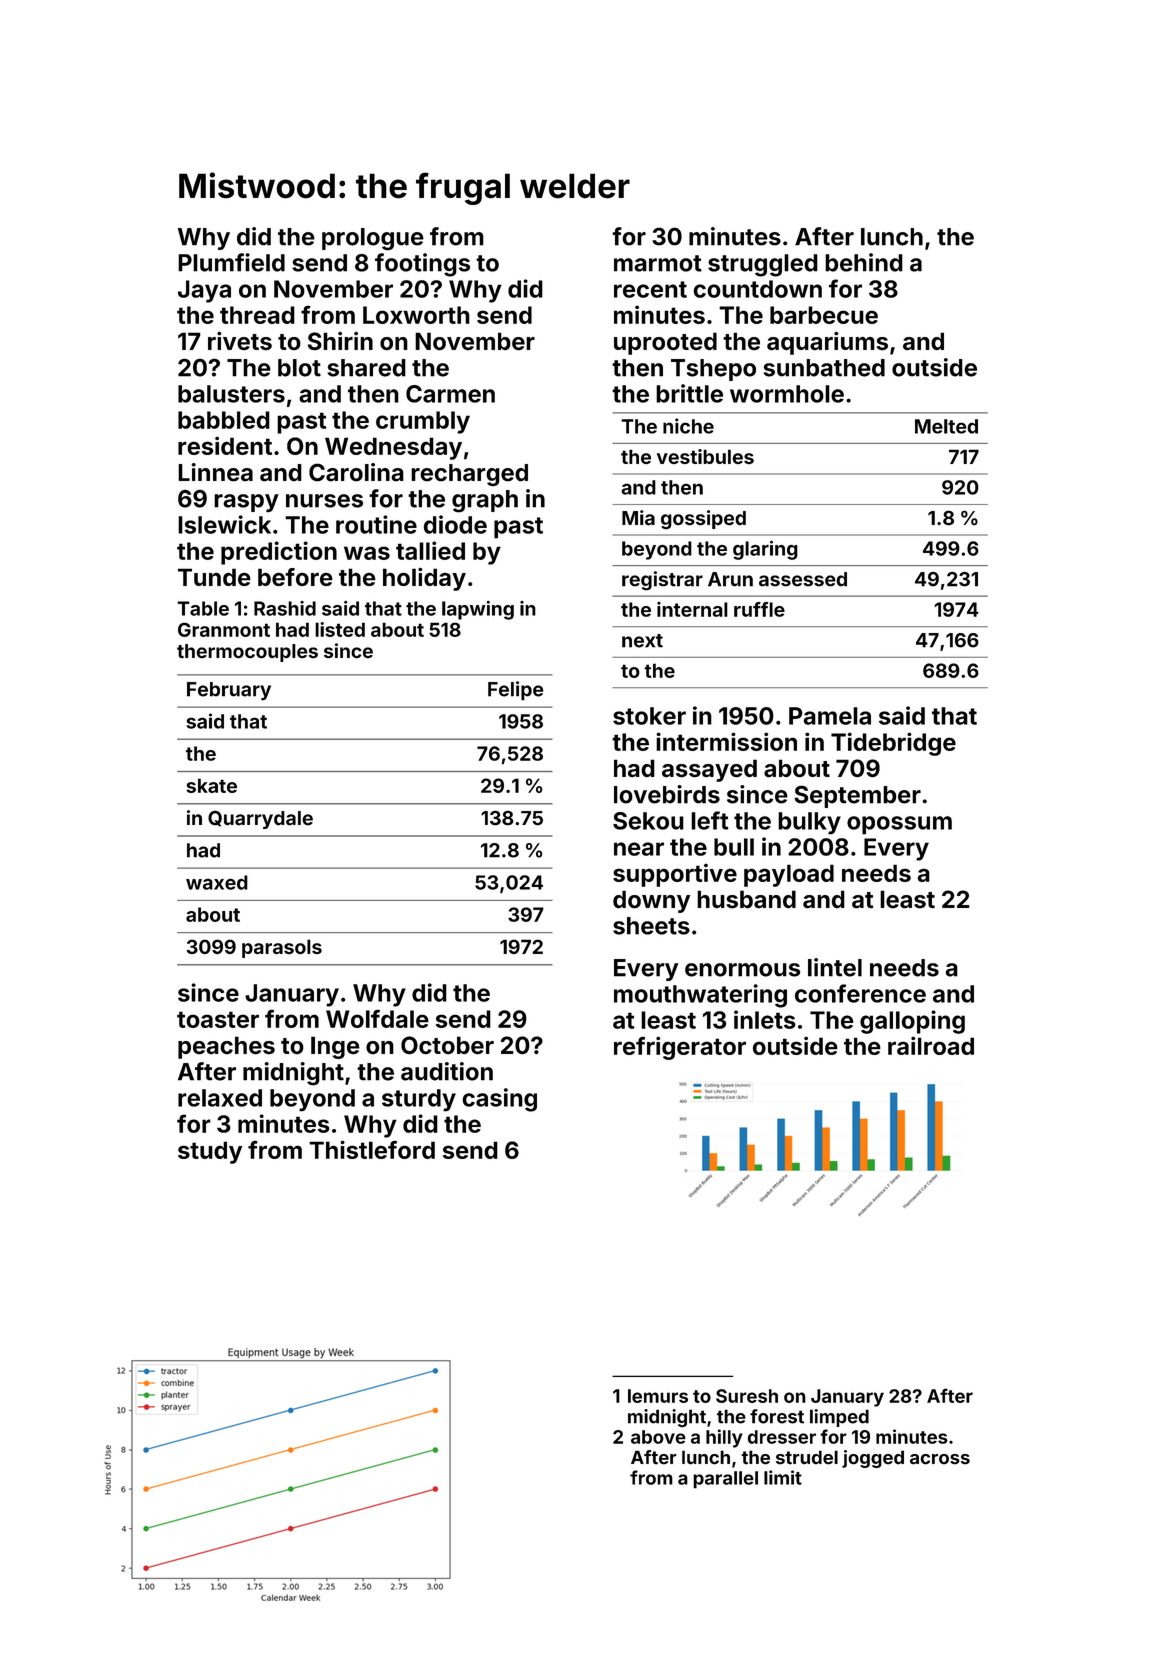 The width and height of the page is (1165, 1654). Describe the element at coordinates (210, 1152) in the page. I see `study` at that location.
